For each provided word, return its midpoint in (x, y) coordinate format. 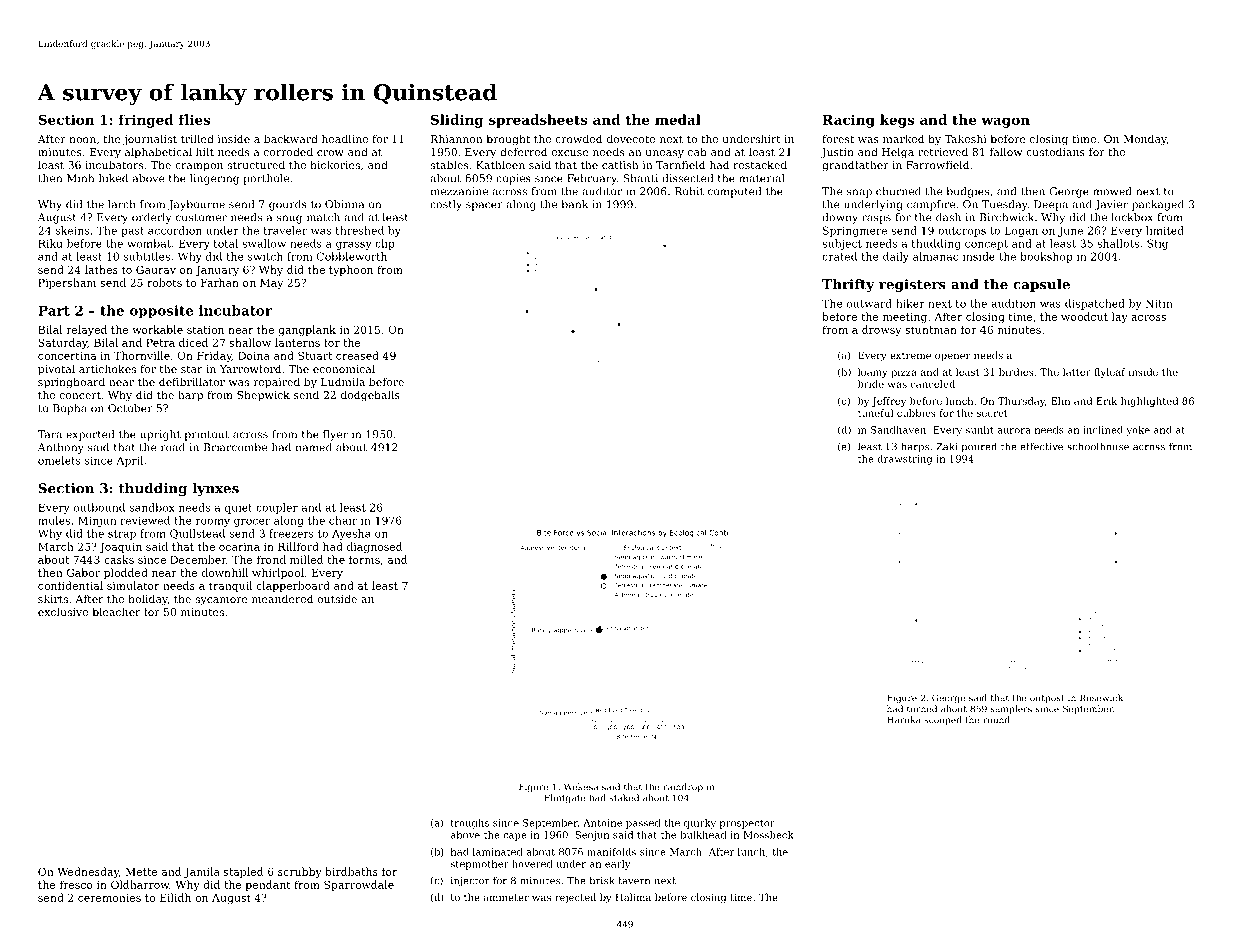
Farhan (220, 282)
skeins (72, 230)
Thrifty (848, 285)
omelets (59, 460)
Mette (142, 872)
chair (343, 520)
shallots (1118, 243)
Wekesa (581, 787)
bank (575, 204)
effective (1041, 446)
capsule (1041, 285)
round (996, 720)
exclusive (63, 611)
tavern (634, 881)
